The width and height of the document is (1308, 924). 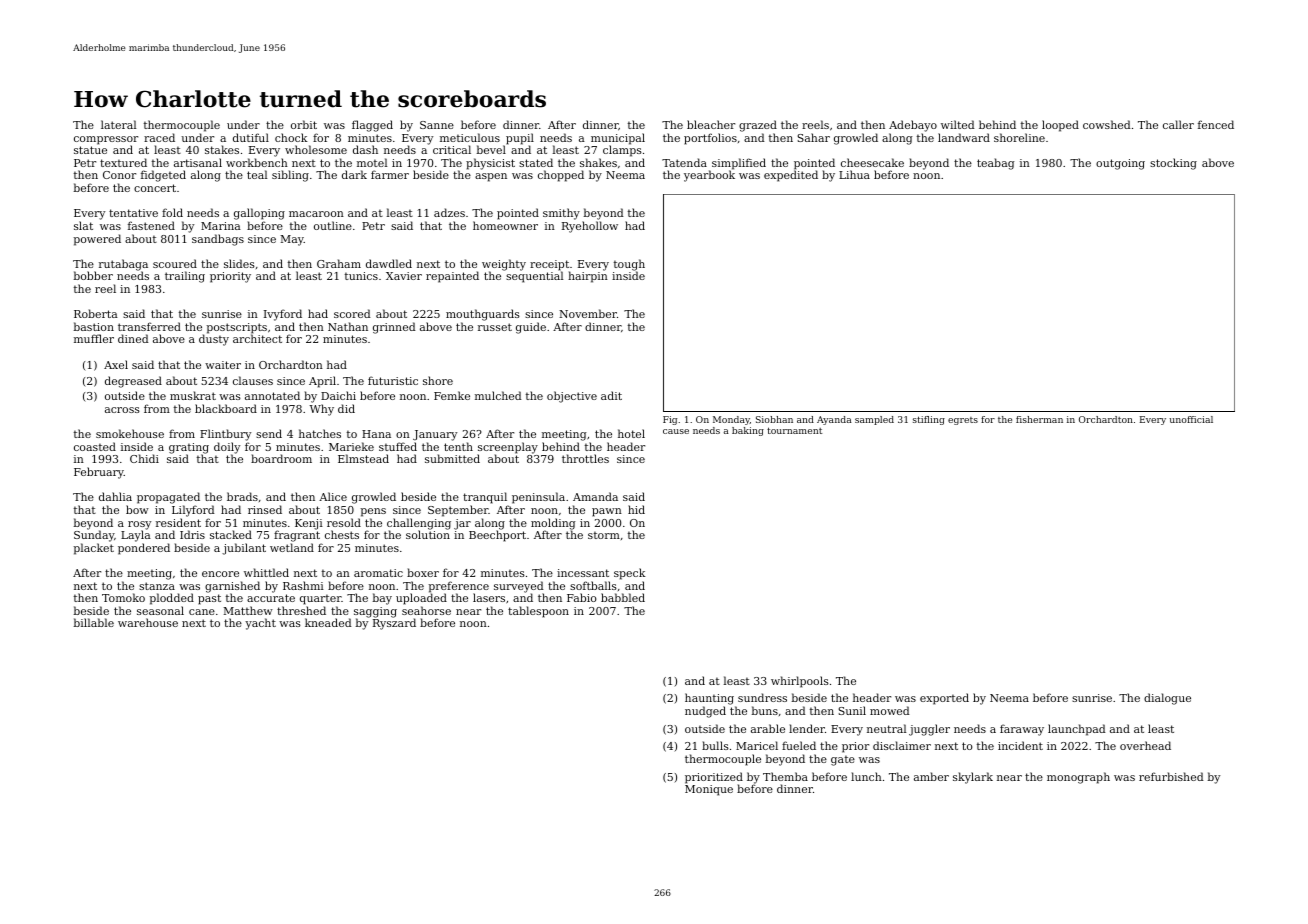 I want to click on fisherman, so click(x=1039, y=419).
